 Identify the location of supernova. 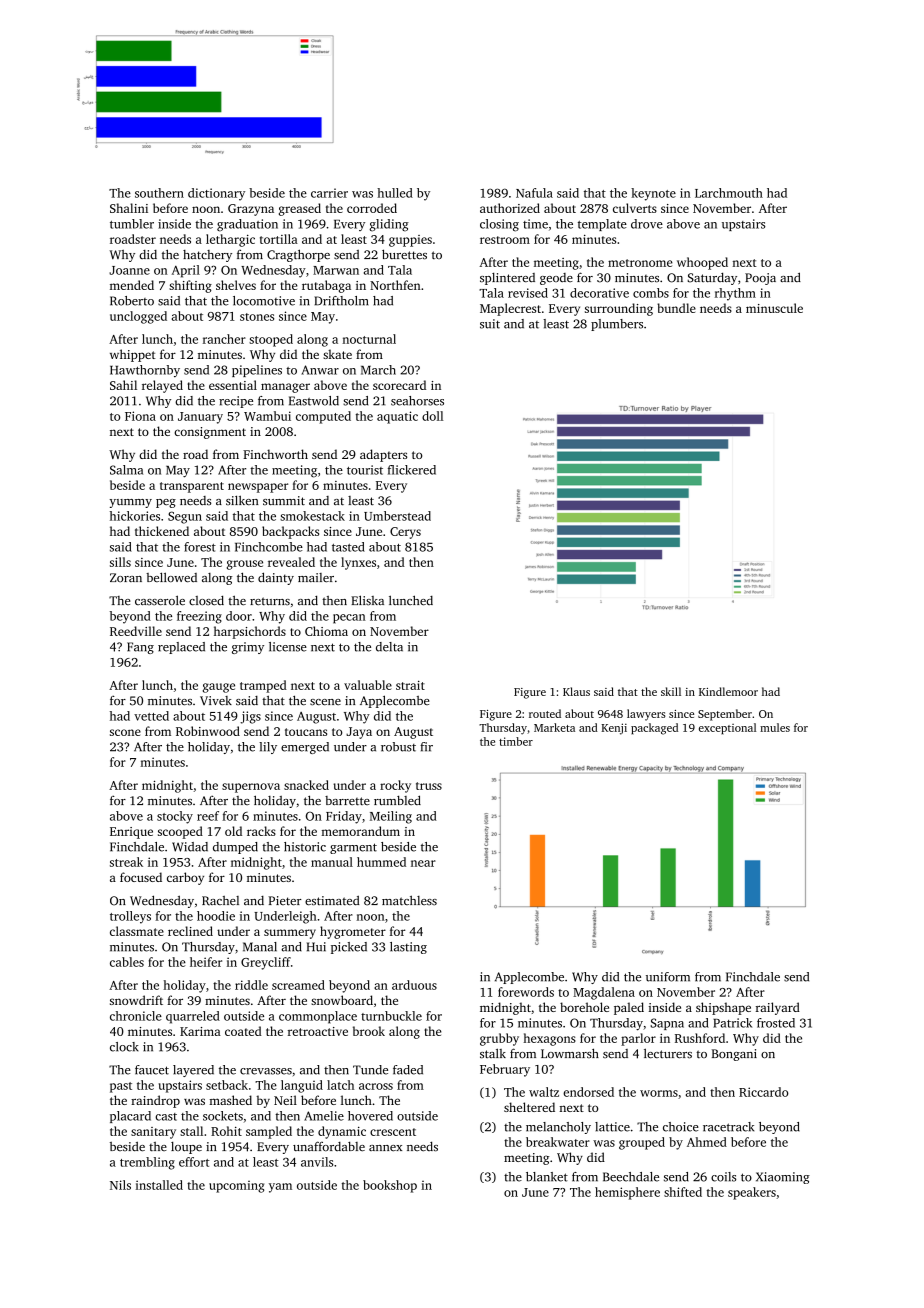
(251, 788).
